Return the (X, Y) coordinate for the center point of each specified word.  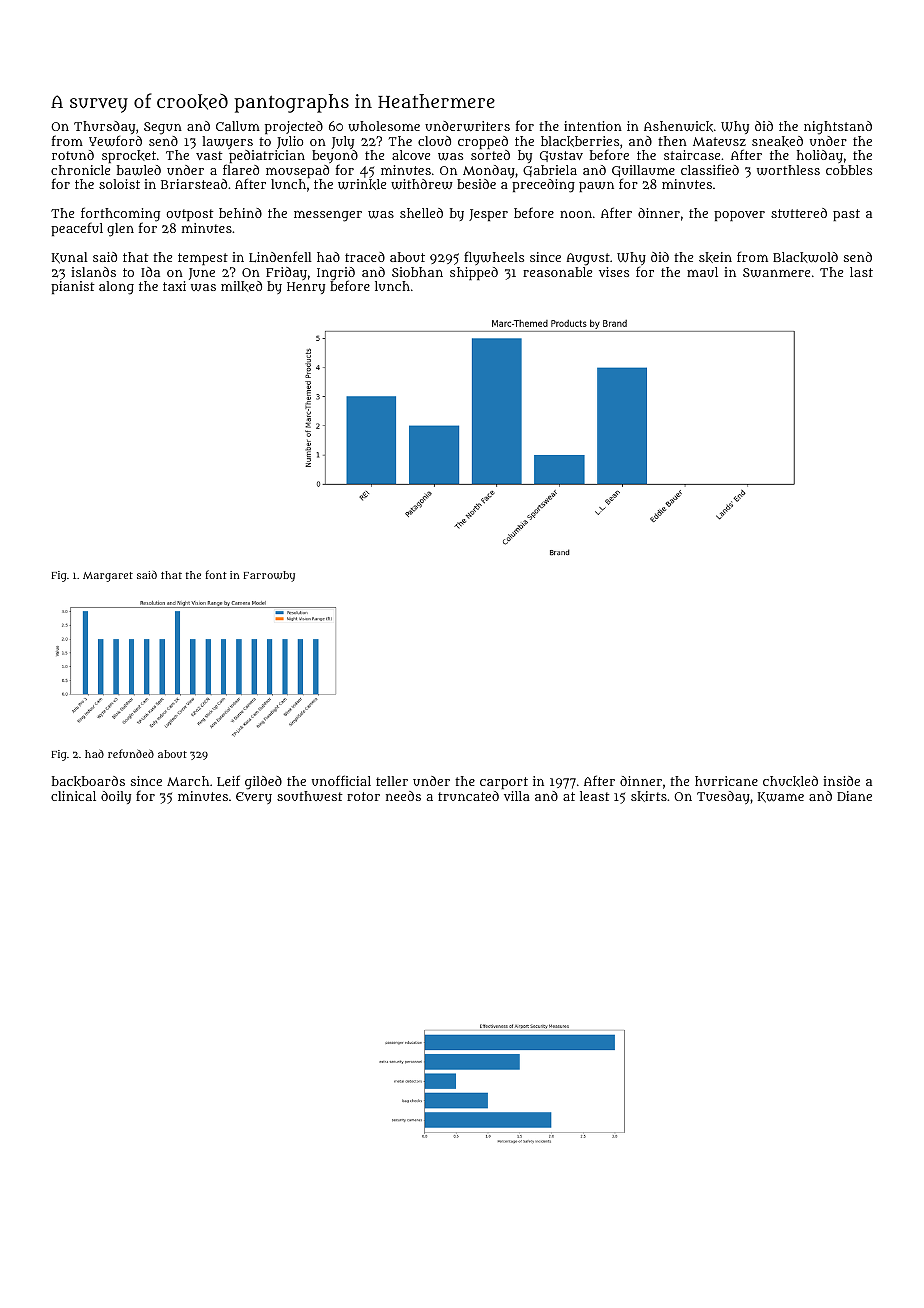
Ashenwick (678, 126)
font (216, 574)
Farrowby (269, 576)
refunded (131, 753)
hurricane (726, 781)
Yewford (115, 140)
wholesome (384, 126)
